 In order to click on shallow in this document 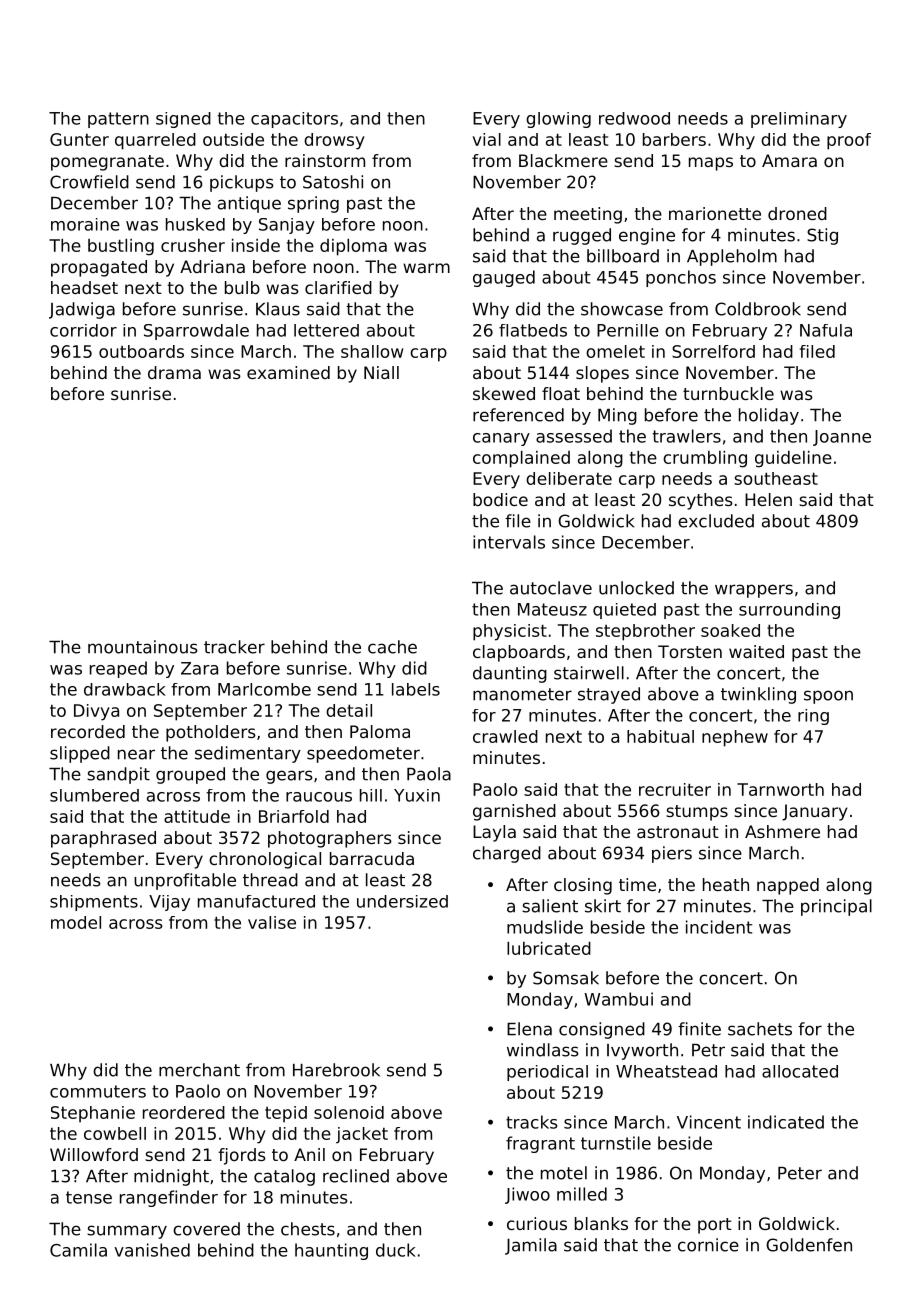, I will do `click(372, 351)`.
